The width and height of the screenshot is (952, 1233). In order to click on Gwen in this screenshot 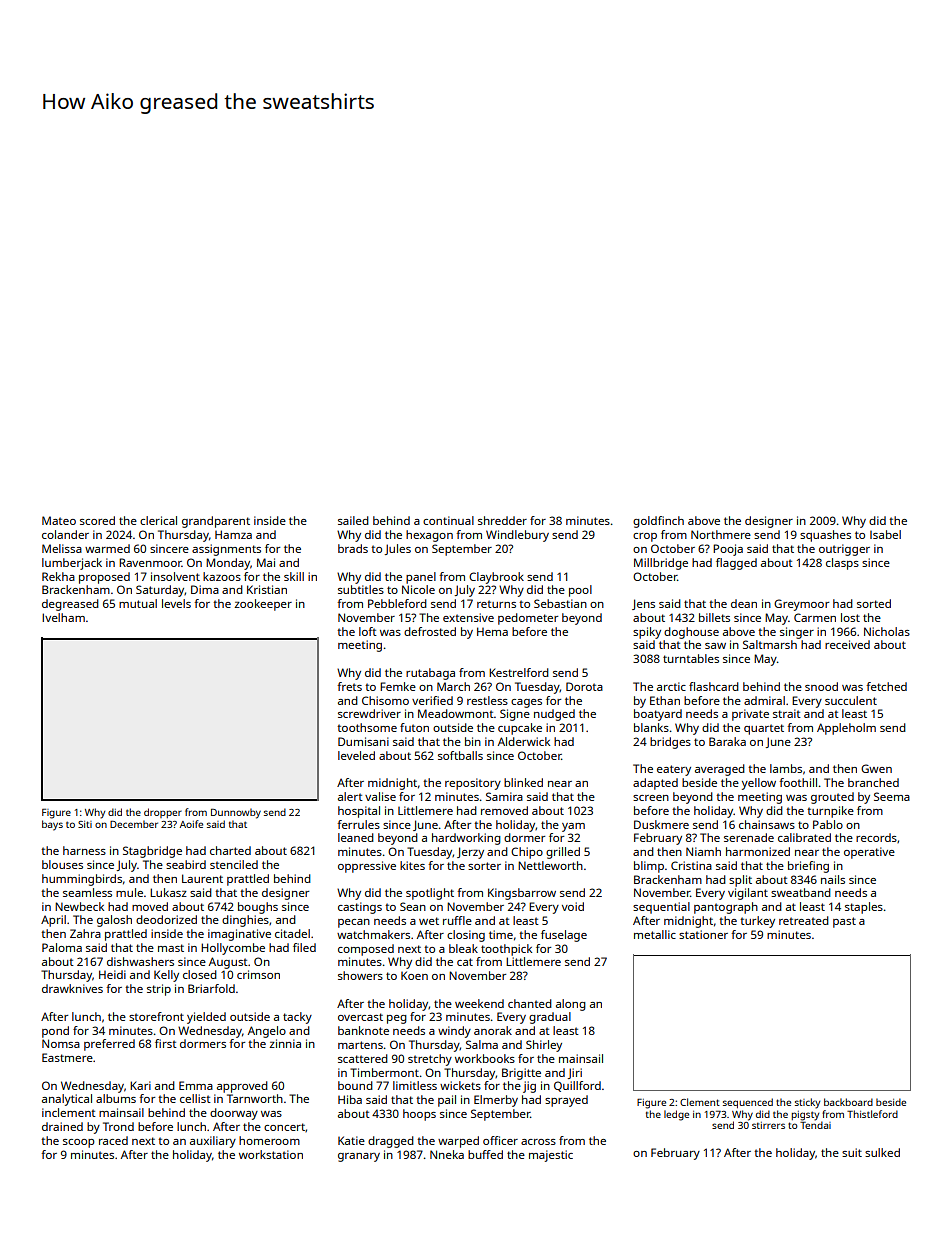, I will do `click(876, 768)`.
